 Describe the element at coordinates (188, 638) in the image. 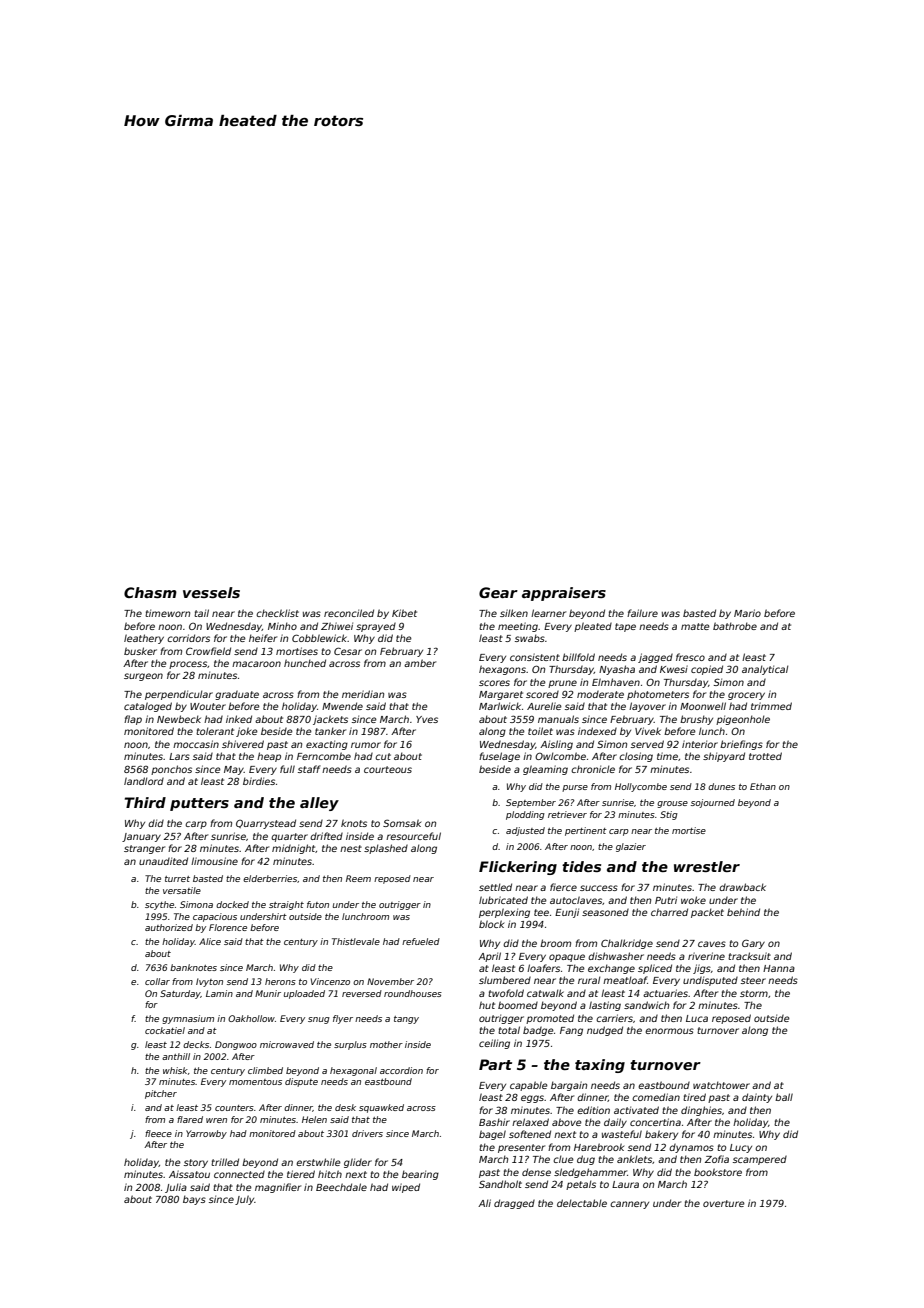

I see `corridors` at that location.
